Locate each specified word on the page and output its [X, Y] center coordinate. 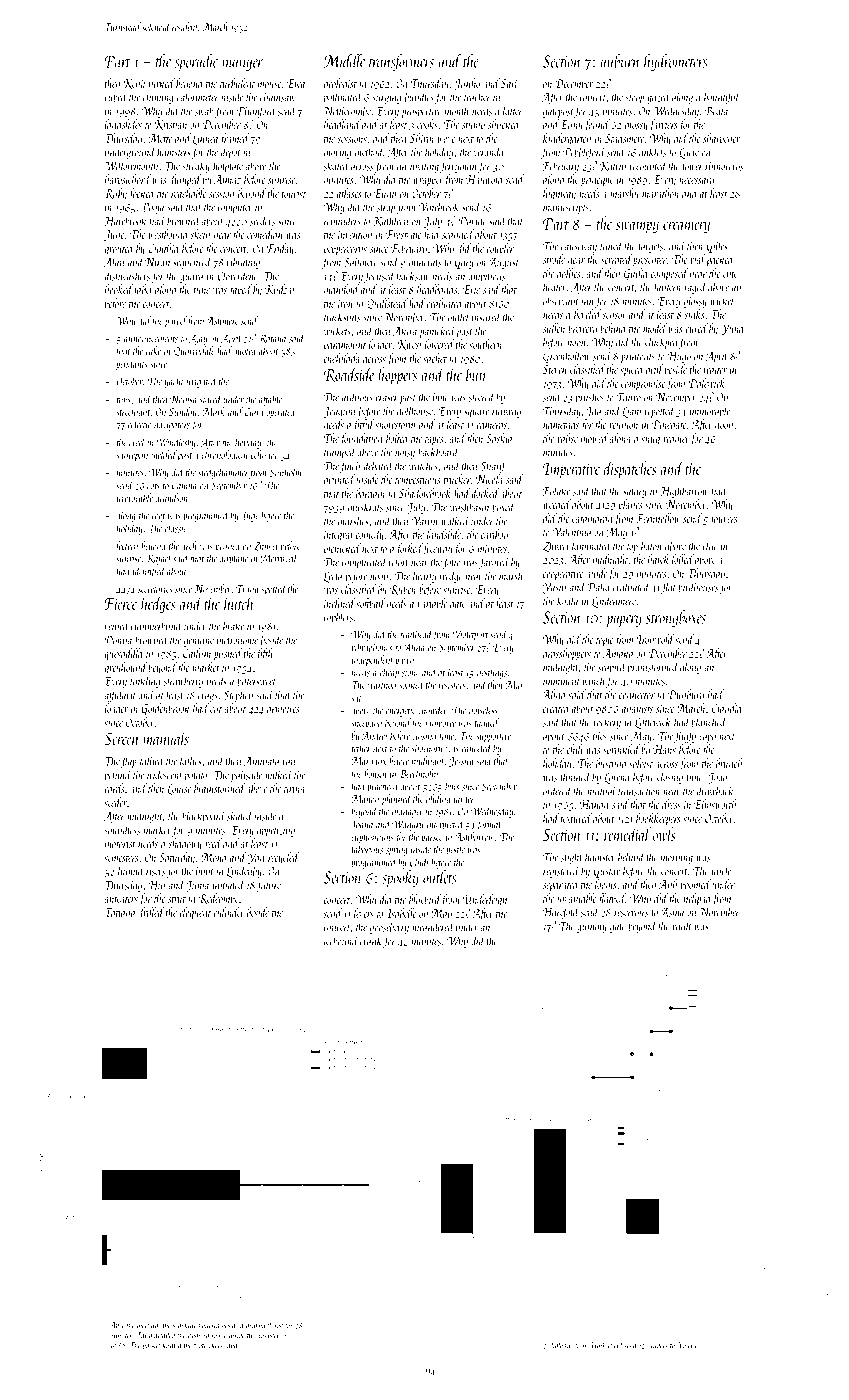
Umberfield [606, 1345]
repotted [660, 412]
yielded [164, 455]
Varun [425, 521]
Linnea [205, 139]
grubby [255, 1326]
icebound [341, 941]
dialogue [561, 1345]
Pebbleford [584, 153]
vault [682, 926]
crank [371, 941]
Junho [467, 84]
